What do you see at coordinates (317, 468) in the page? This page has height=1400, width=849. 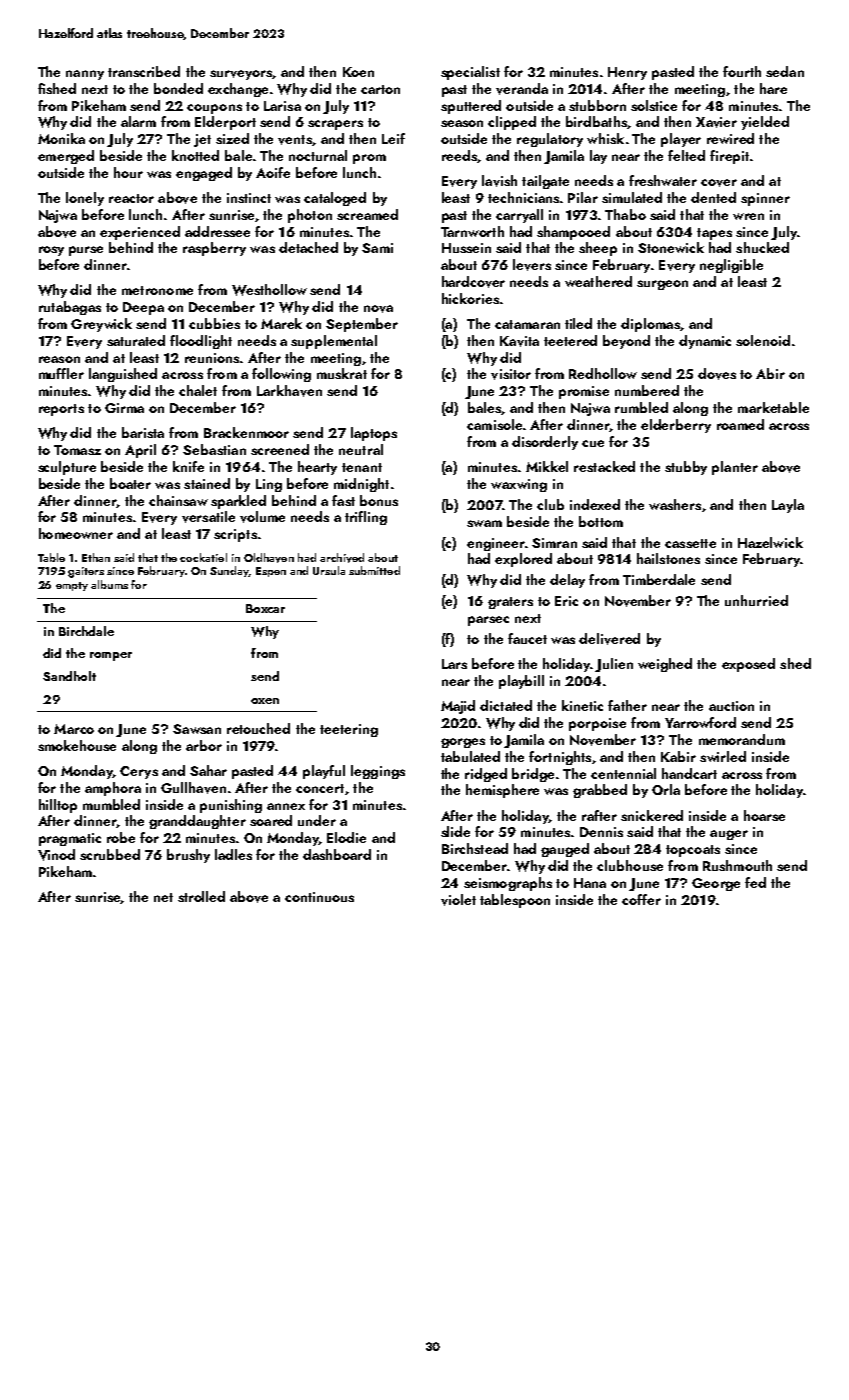 I see `hearty` at bounding box center [317, 468].
